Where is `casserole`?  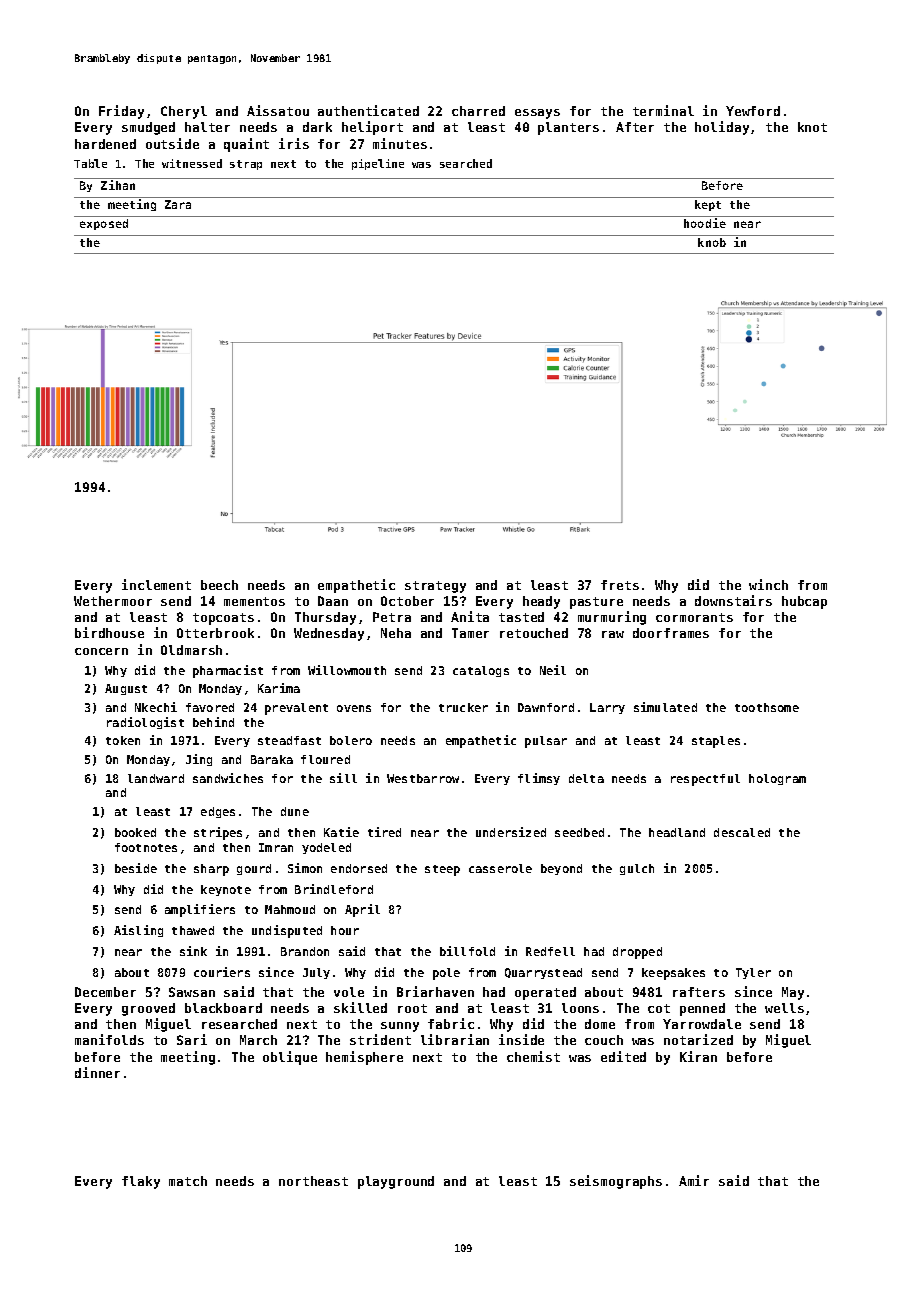
casserole is located at coordinates (500, 868).
